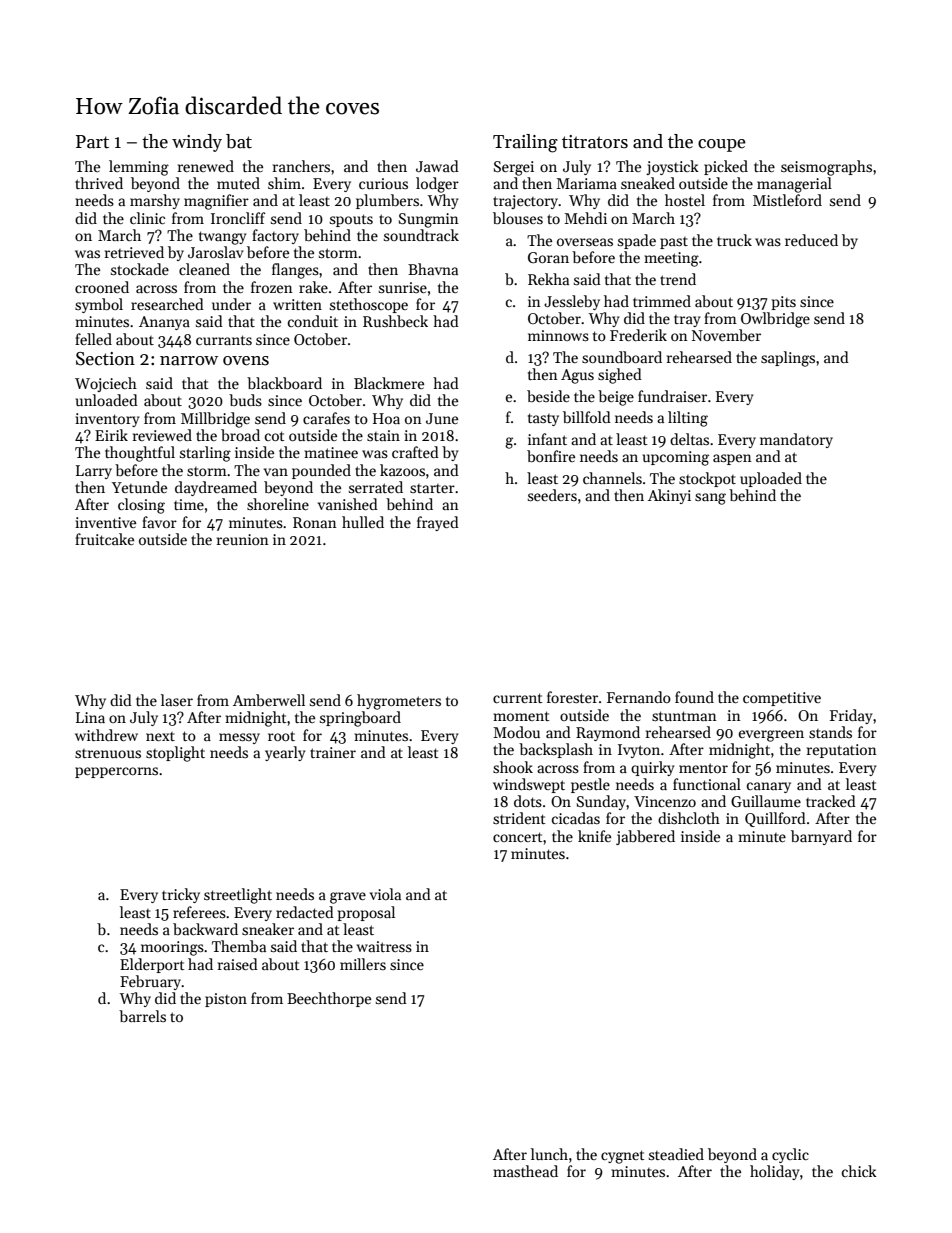  What do you see at coordinates (285, 753) in the screenshot?
I see `yearly` at bounding box center [285, 753].
